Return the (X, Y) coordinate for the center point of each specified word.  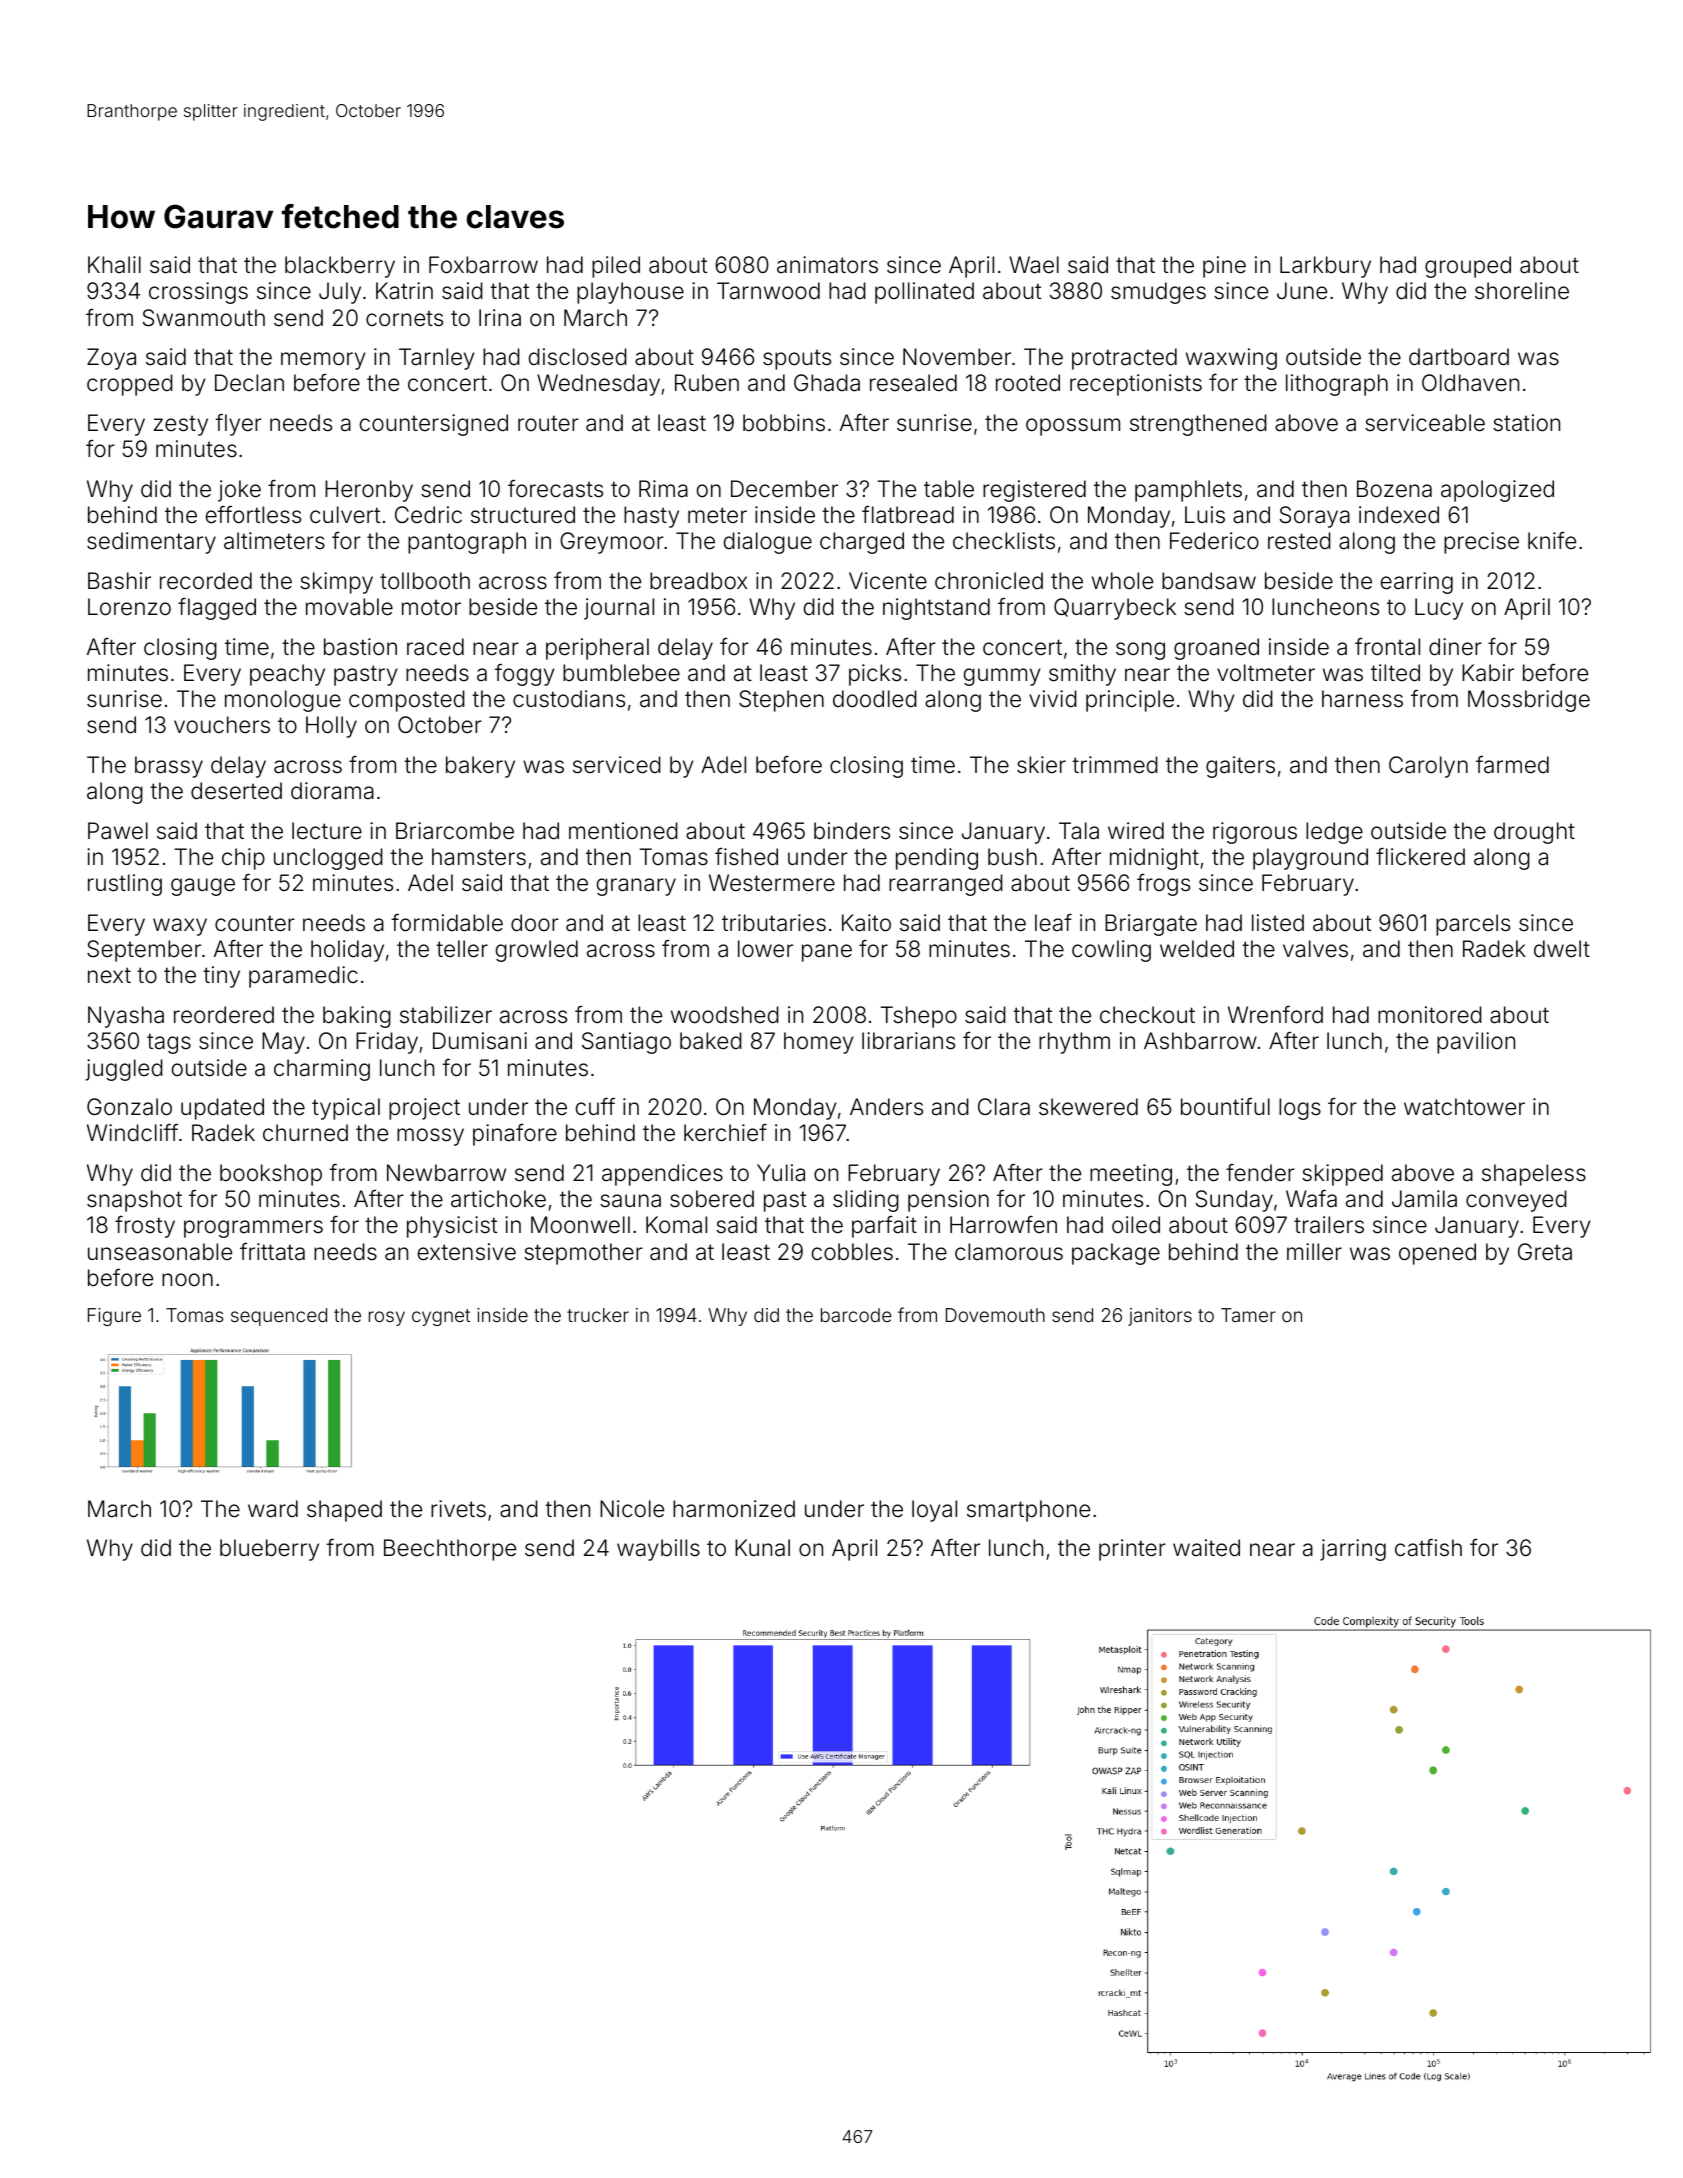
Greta (1545, 1252)
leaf (1053, 922)
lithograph (1337, 385)
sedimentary (151, 543)
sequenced (279, 1317)
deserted (236, 791)
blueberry (269, 1550)
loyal (934, 1511)
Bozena (1394, 489)
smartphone (1028, 1511)
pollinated (924, 293)
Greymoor (612, 543)
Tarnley (437, 359)
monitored (1430, 1015)
